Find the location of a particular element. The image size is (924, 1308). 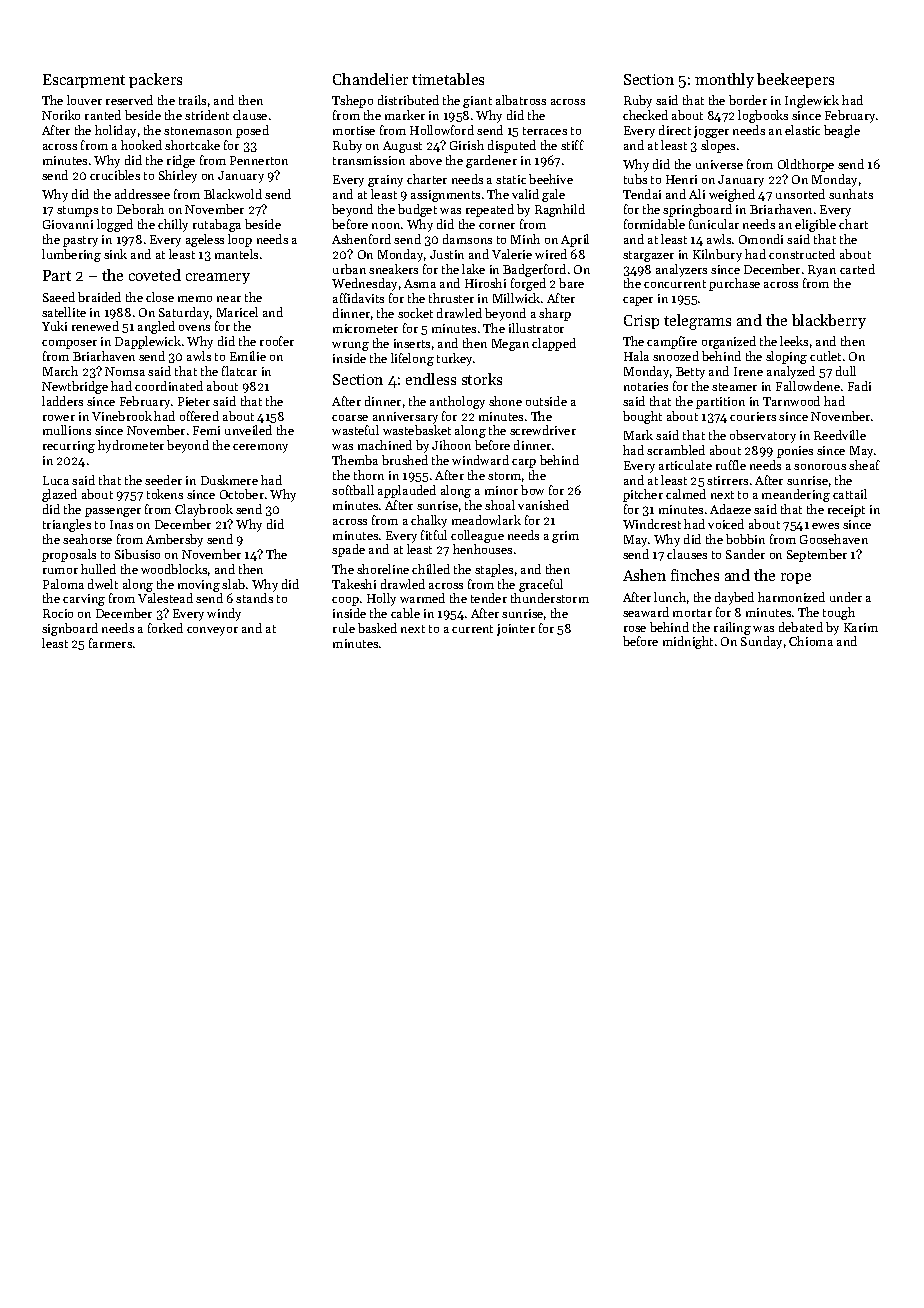

debated is located at coordinates (801, 627).
